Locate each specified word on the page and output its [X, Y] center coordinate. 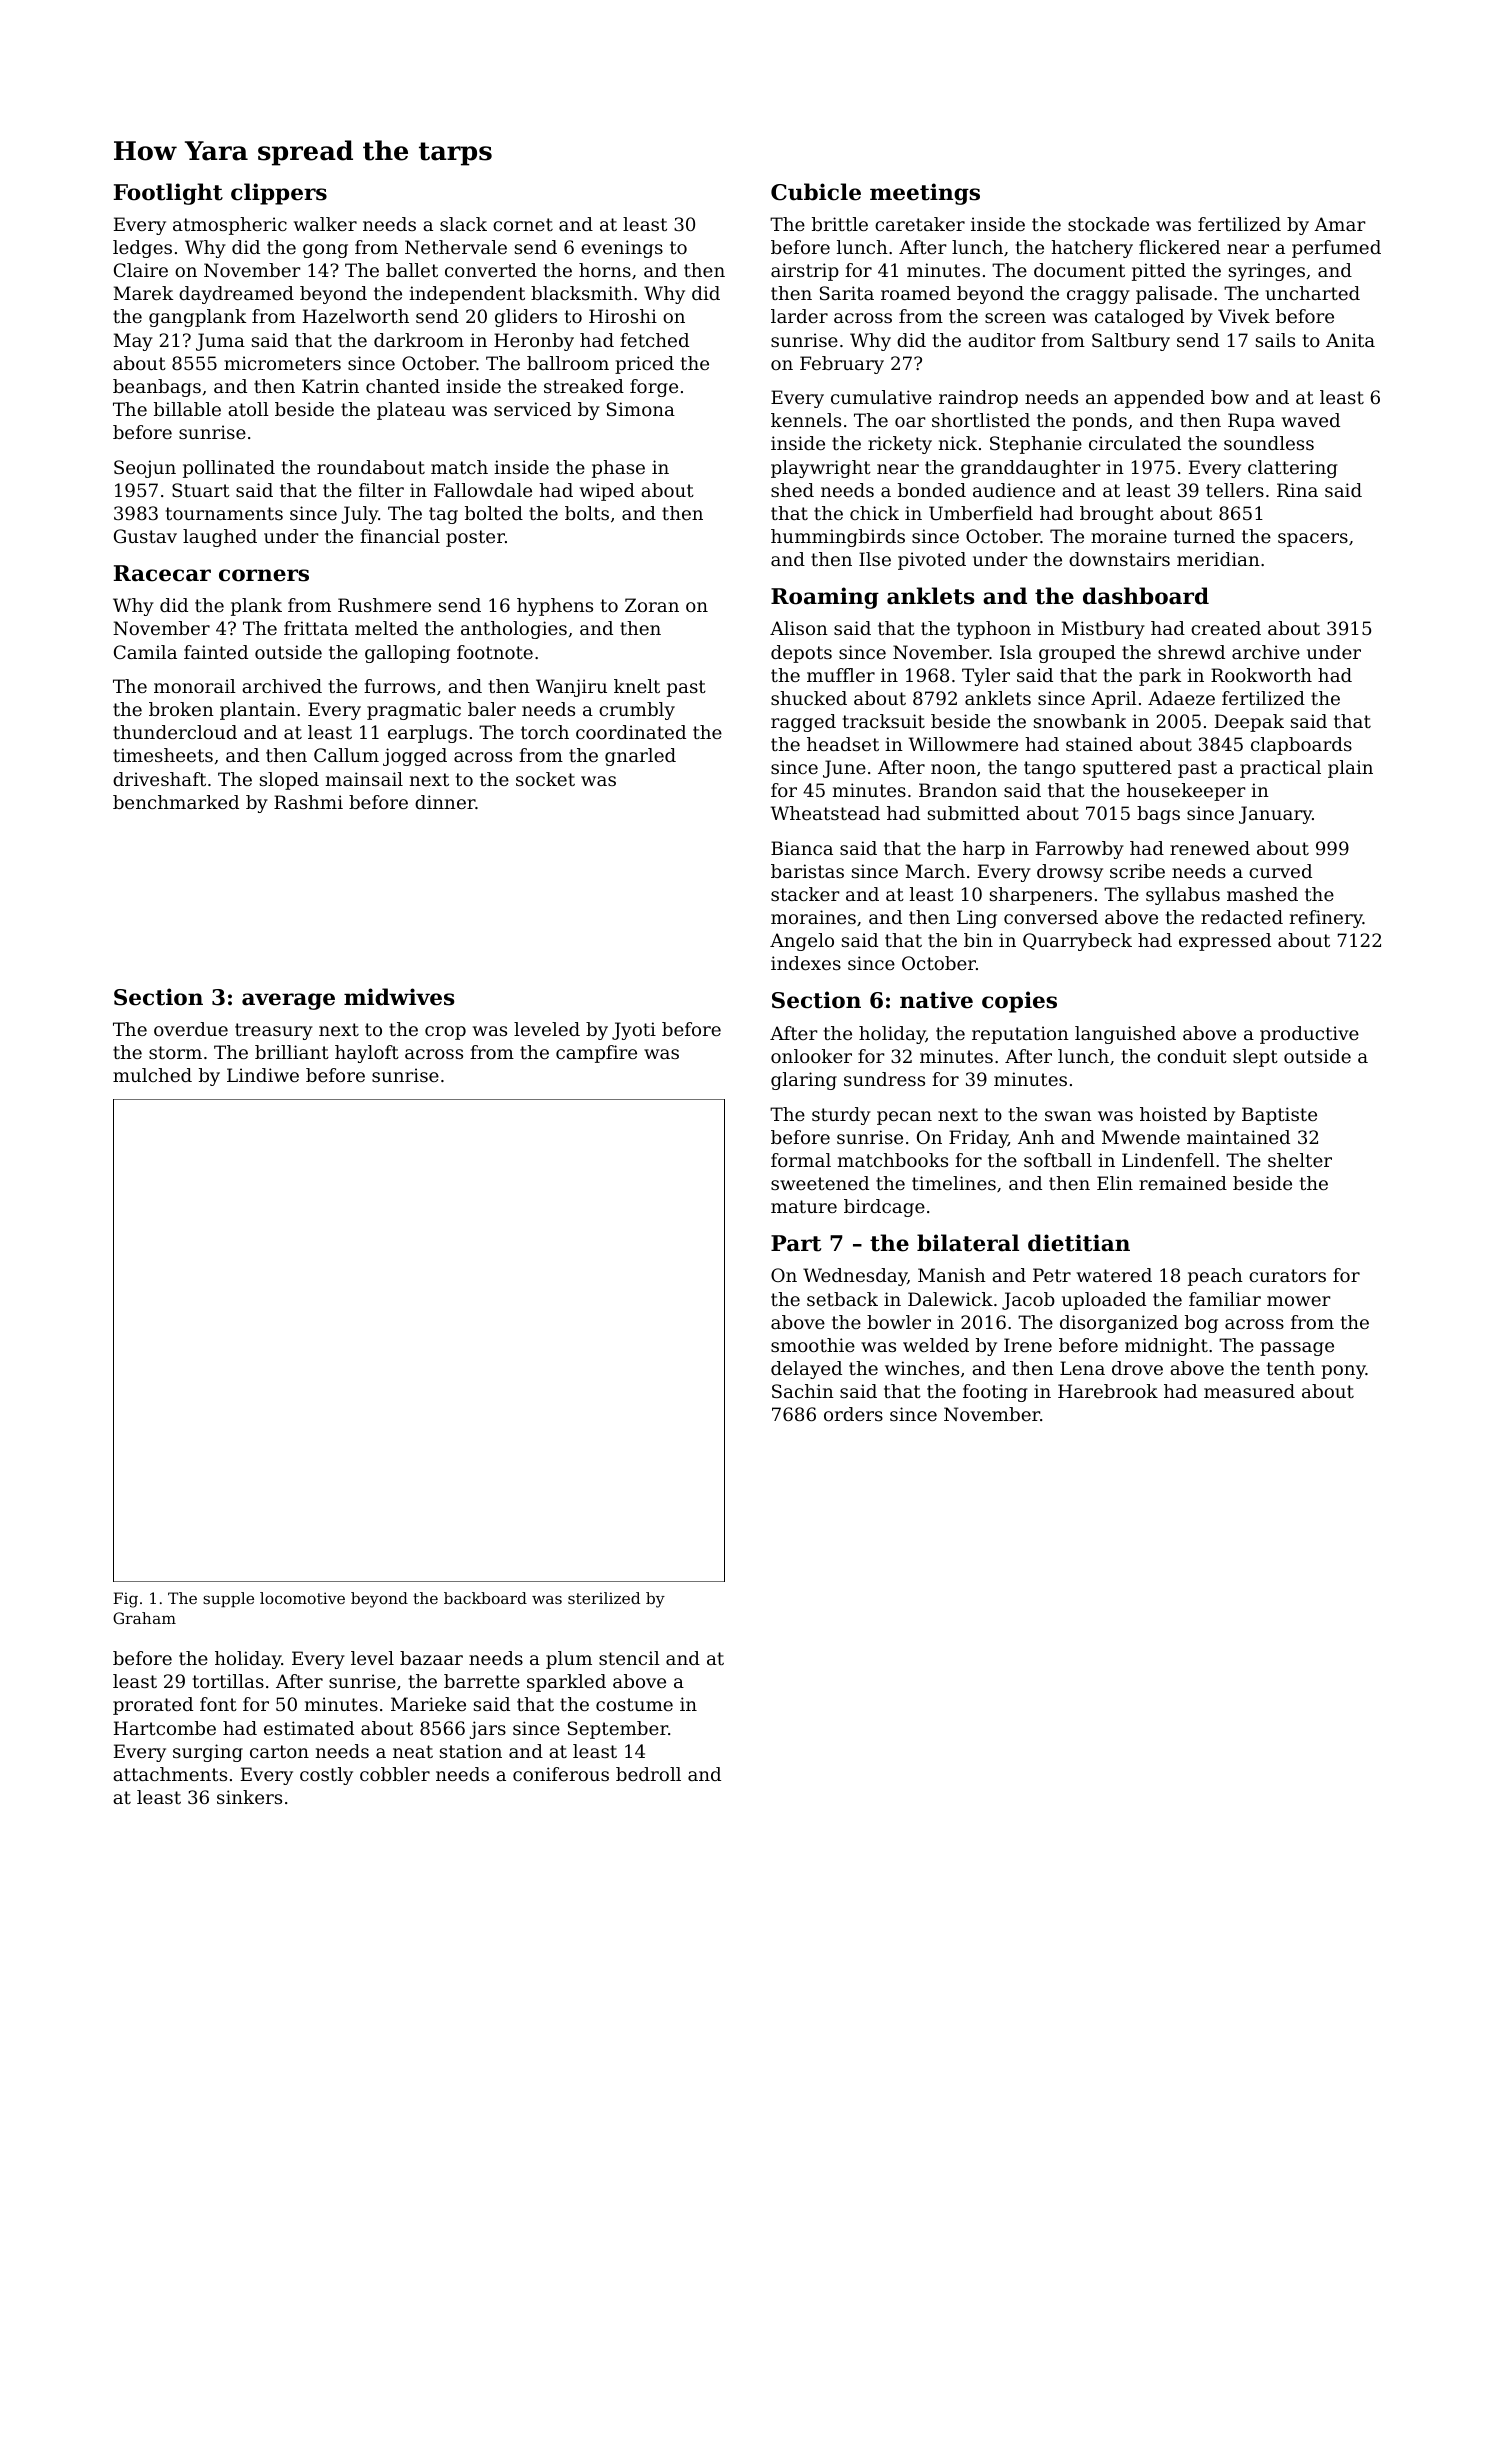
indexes [806, 963]
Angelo [802, 942]
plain [1350, 769]
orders [853, 1414]
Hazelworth [356, 316]
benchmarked [176, 802]
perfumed [1336, 249]
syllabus [1183, 896]
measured [1249, 1391]
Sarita [847, 293]
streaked [584, 386]
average [288, 1001]
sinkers [249, 1797]
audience [1014, 490]
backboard [485, 1598]
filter [381, 490]
